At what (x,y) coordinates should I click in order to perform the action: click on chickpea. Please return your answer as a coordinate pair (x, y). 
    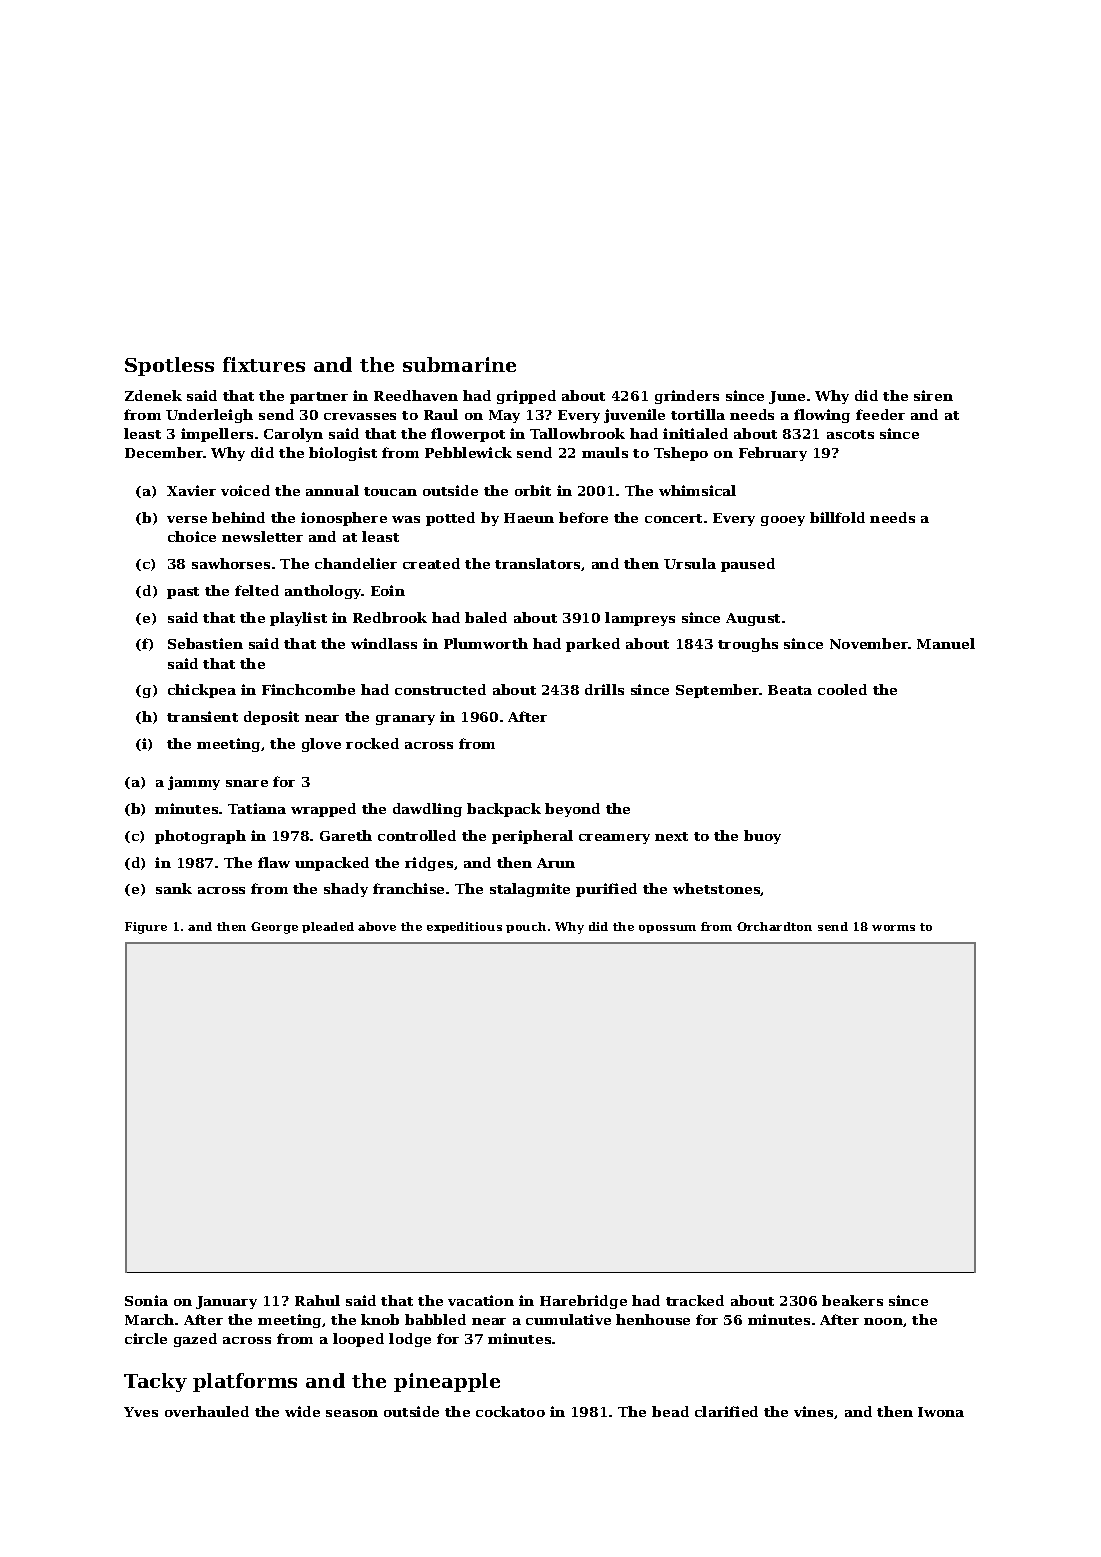
    Looking at the image, I should click on (202, 691).
